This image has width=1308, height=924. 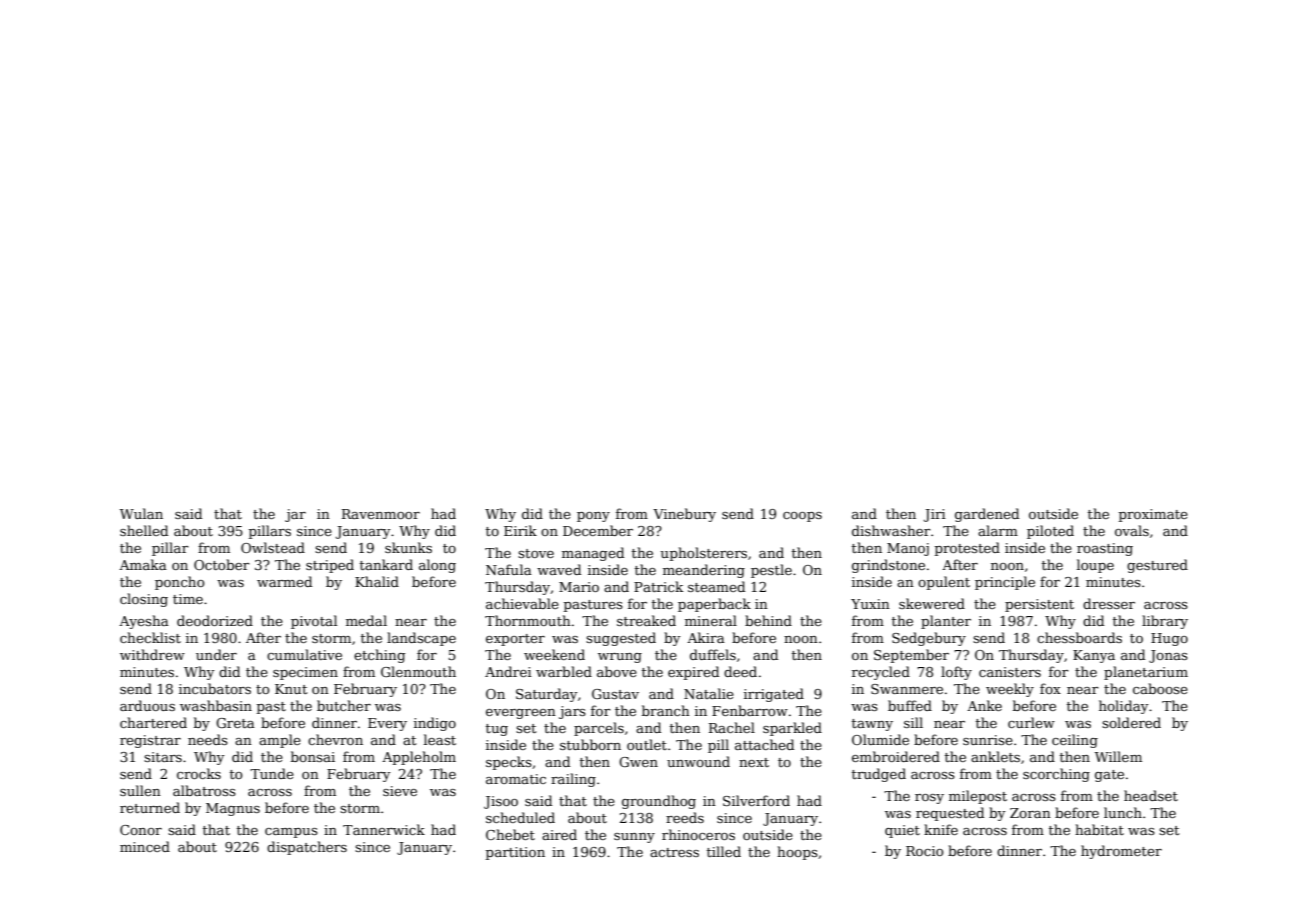 What do you see at coordinates (163, 757) in the image?
I see `sitars` at bounding box center [163, 757].
